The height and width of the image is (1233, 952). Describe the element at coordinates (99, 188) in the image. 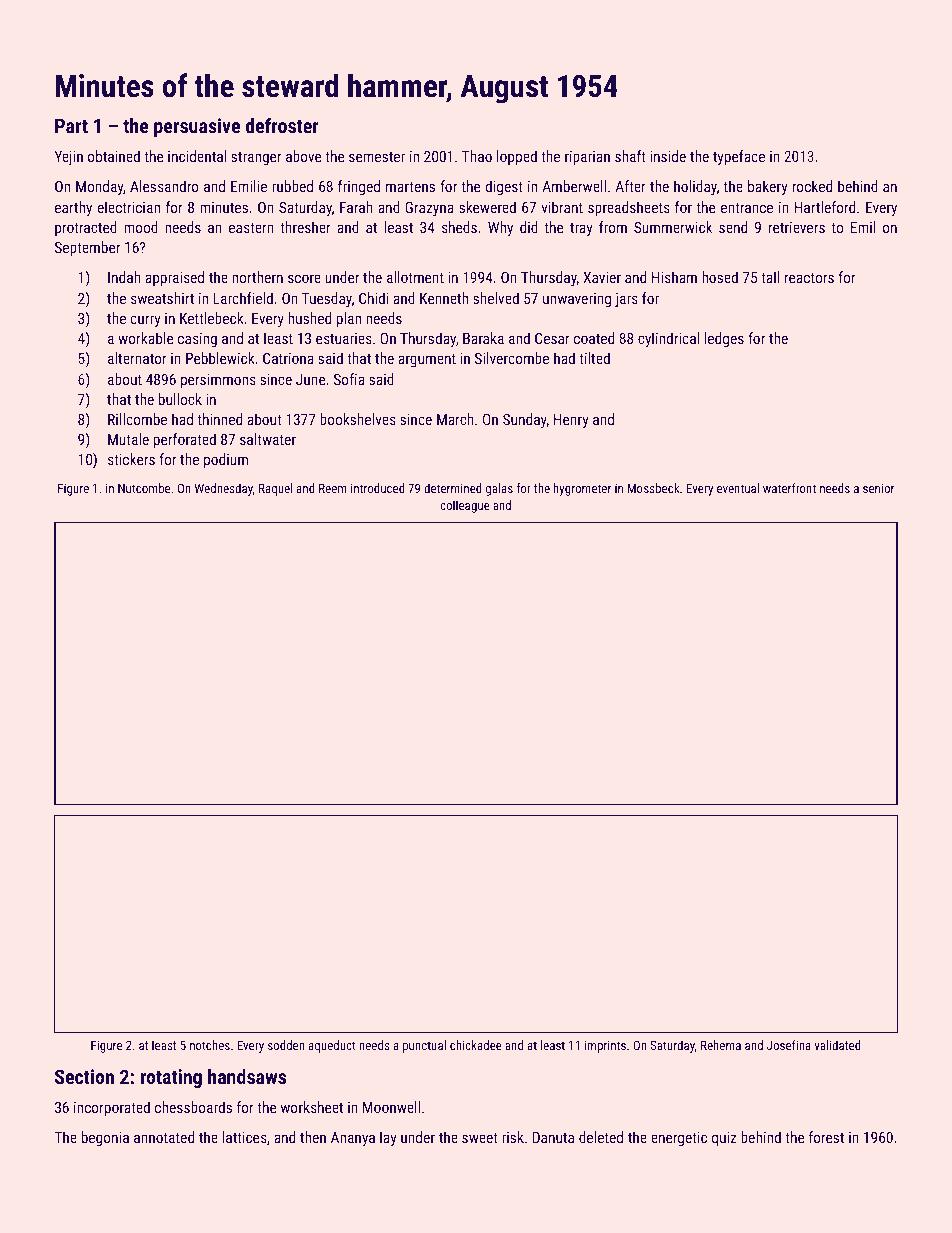

I see `Monday` at that location.
